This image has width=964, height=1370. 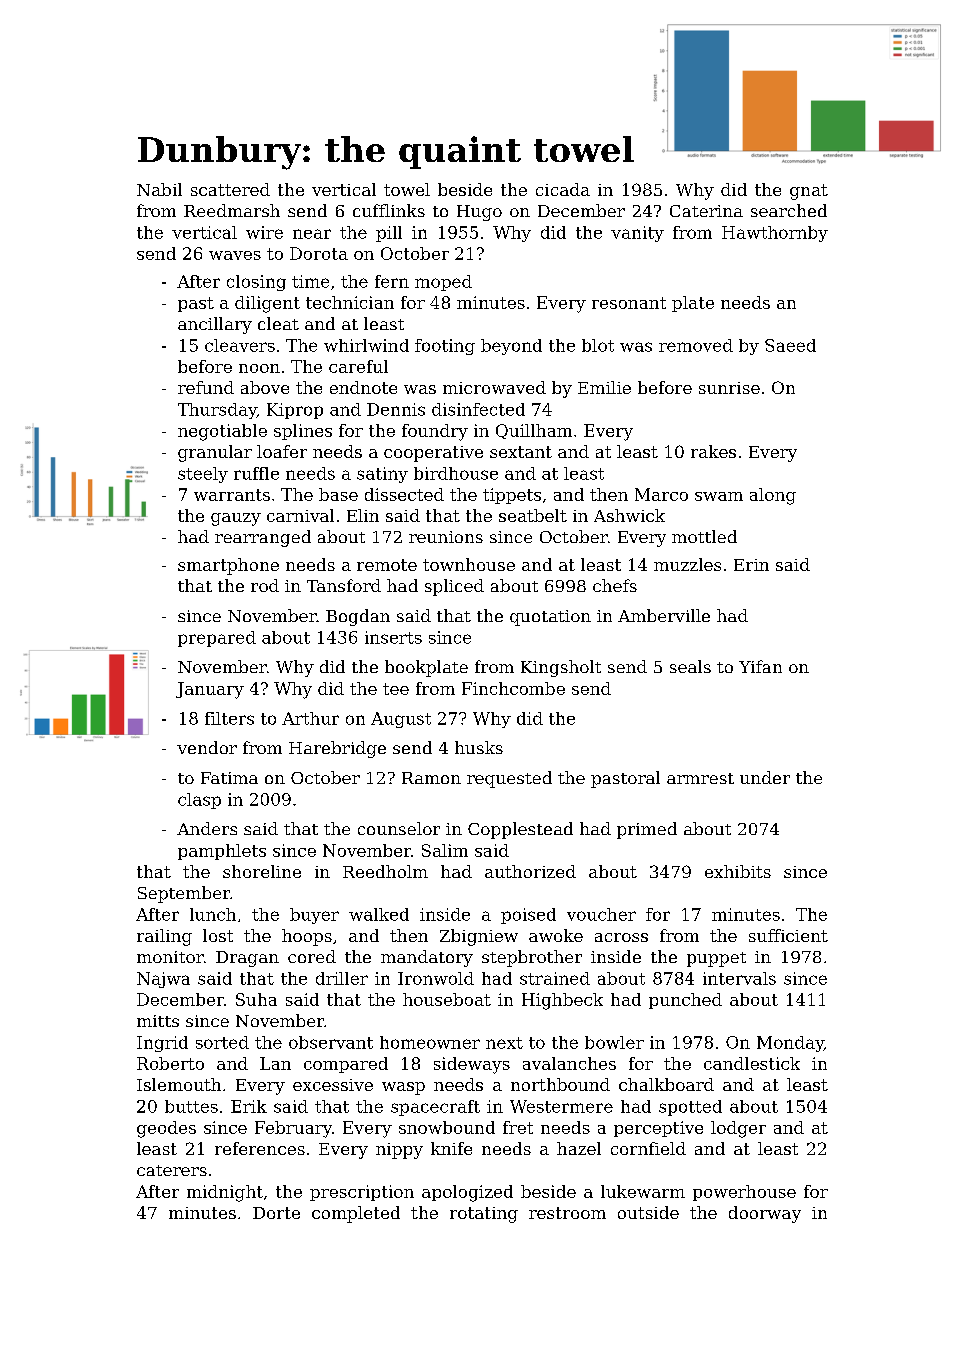 What do you see at coordinates (363, 387) in the image?
I see `endnote` at bounding box center [363, 387].
